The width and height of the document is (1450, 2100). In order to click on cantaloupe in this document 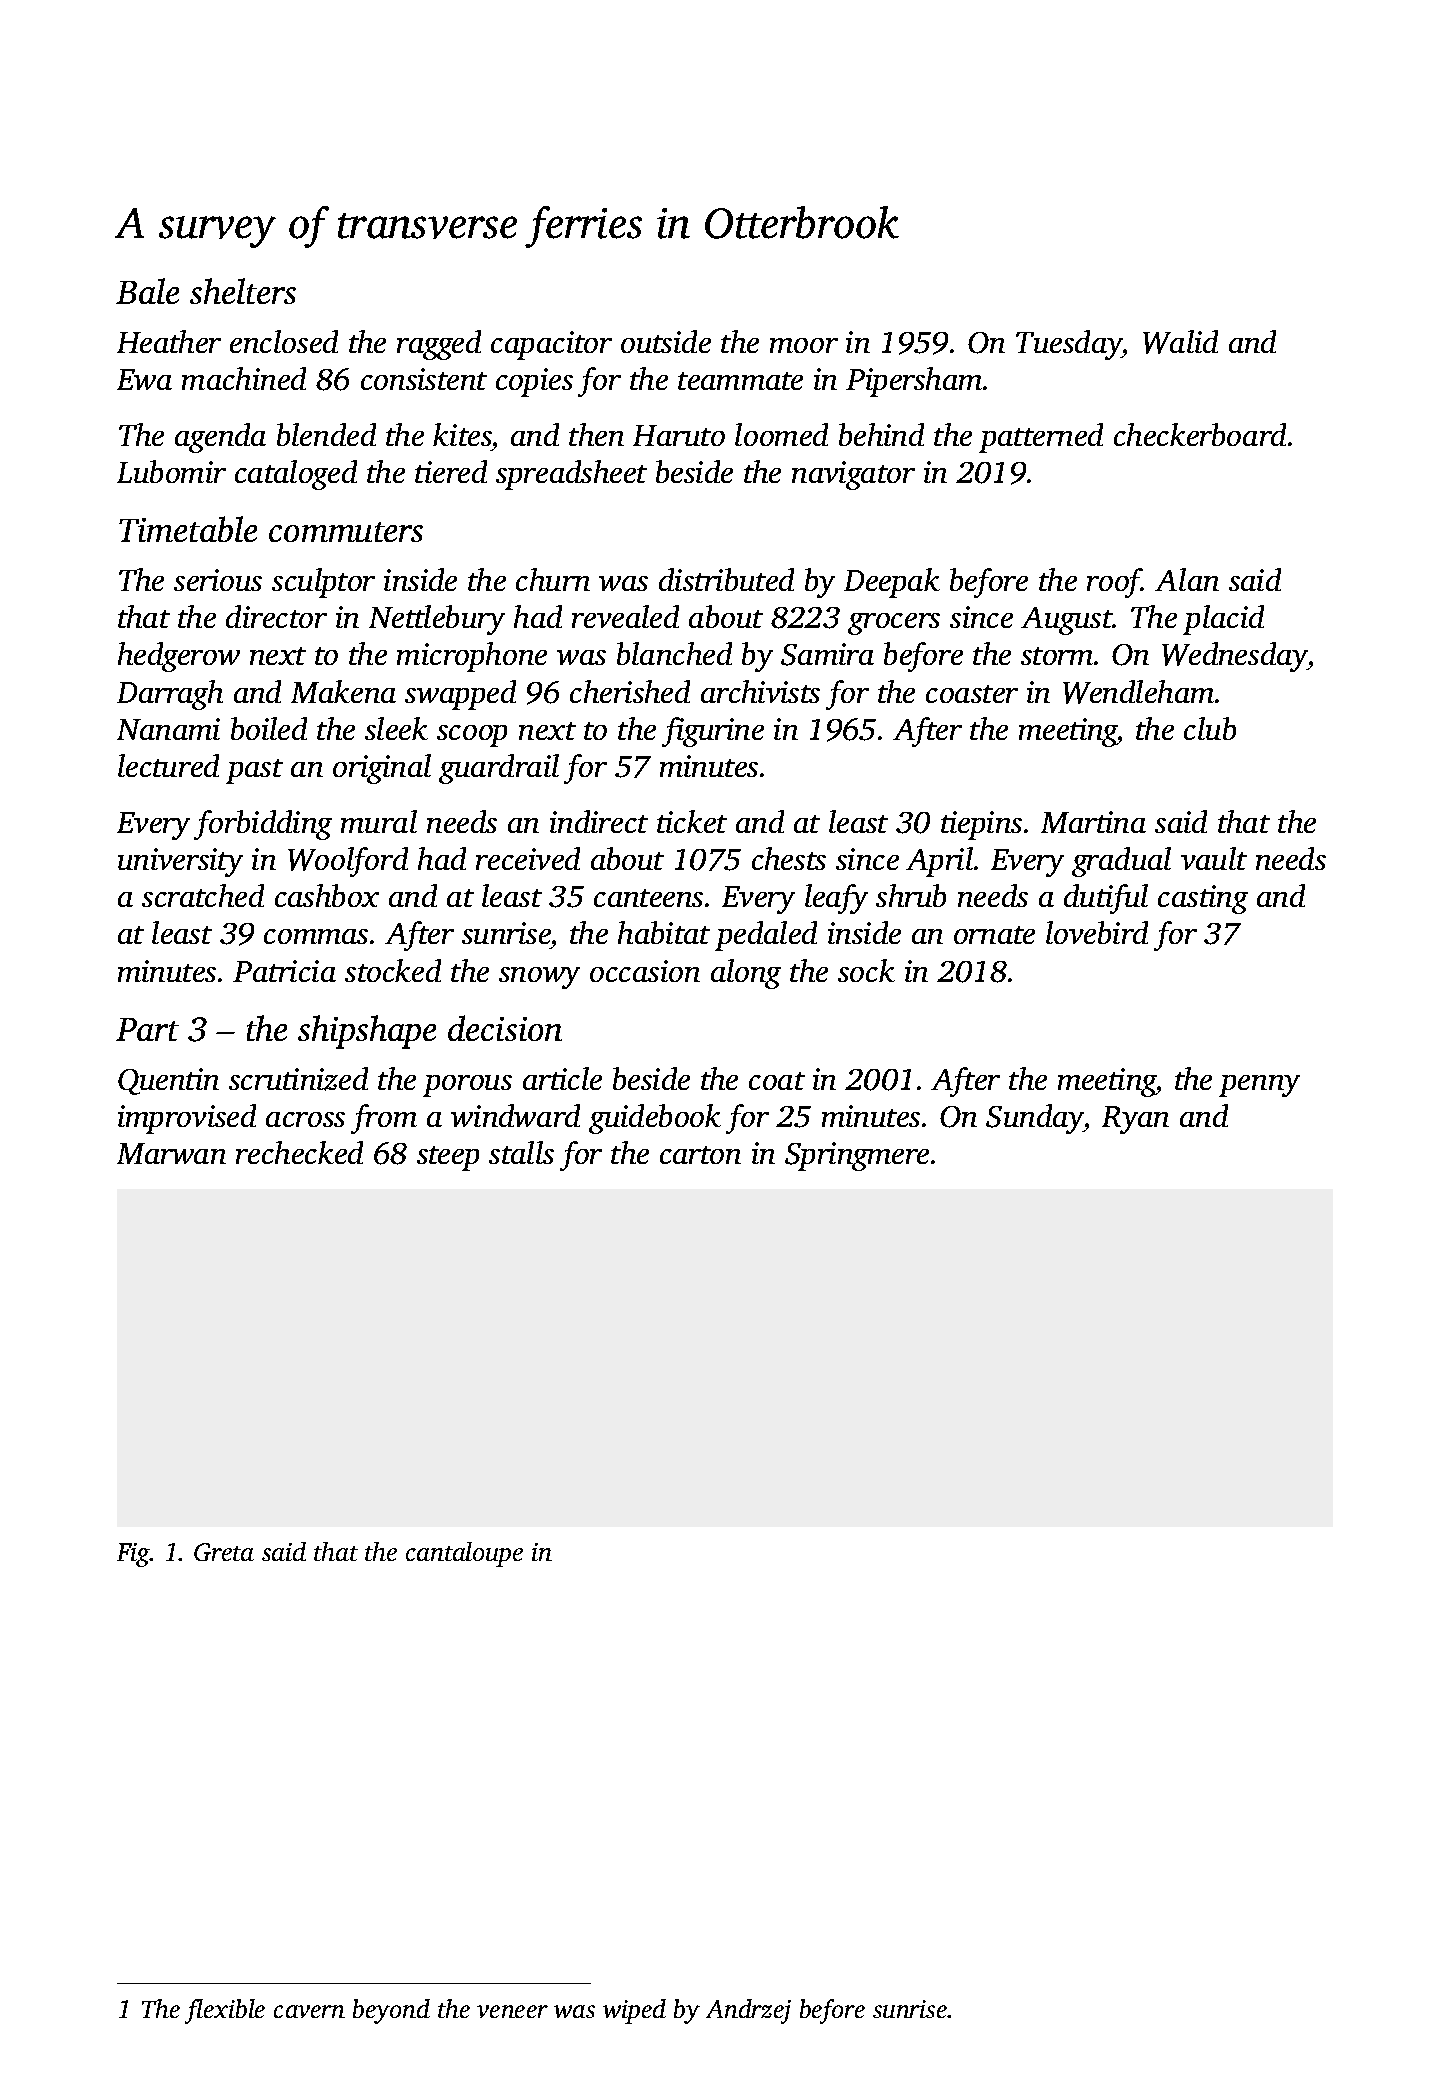, I will do `click(464, 1554)`.
